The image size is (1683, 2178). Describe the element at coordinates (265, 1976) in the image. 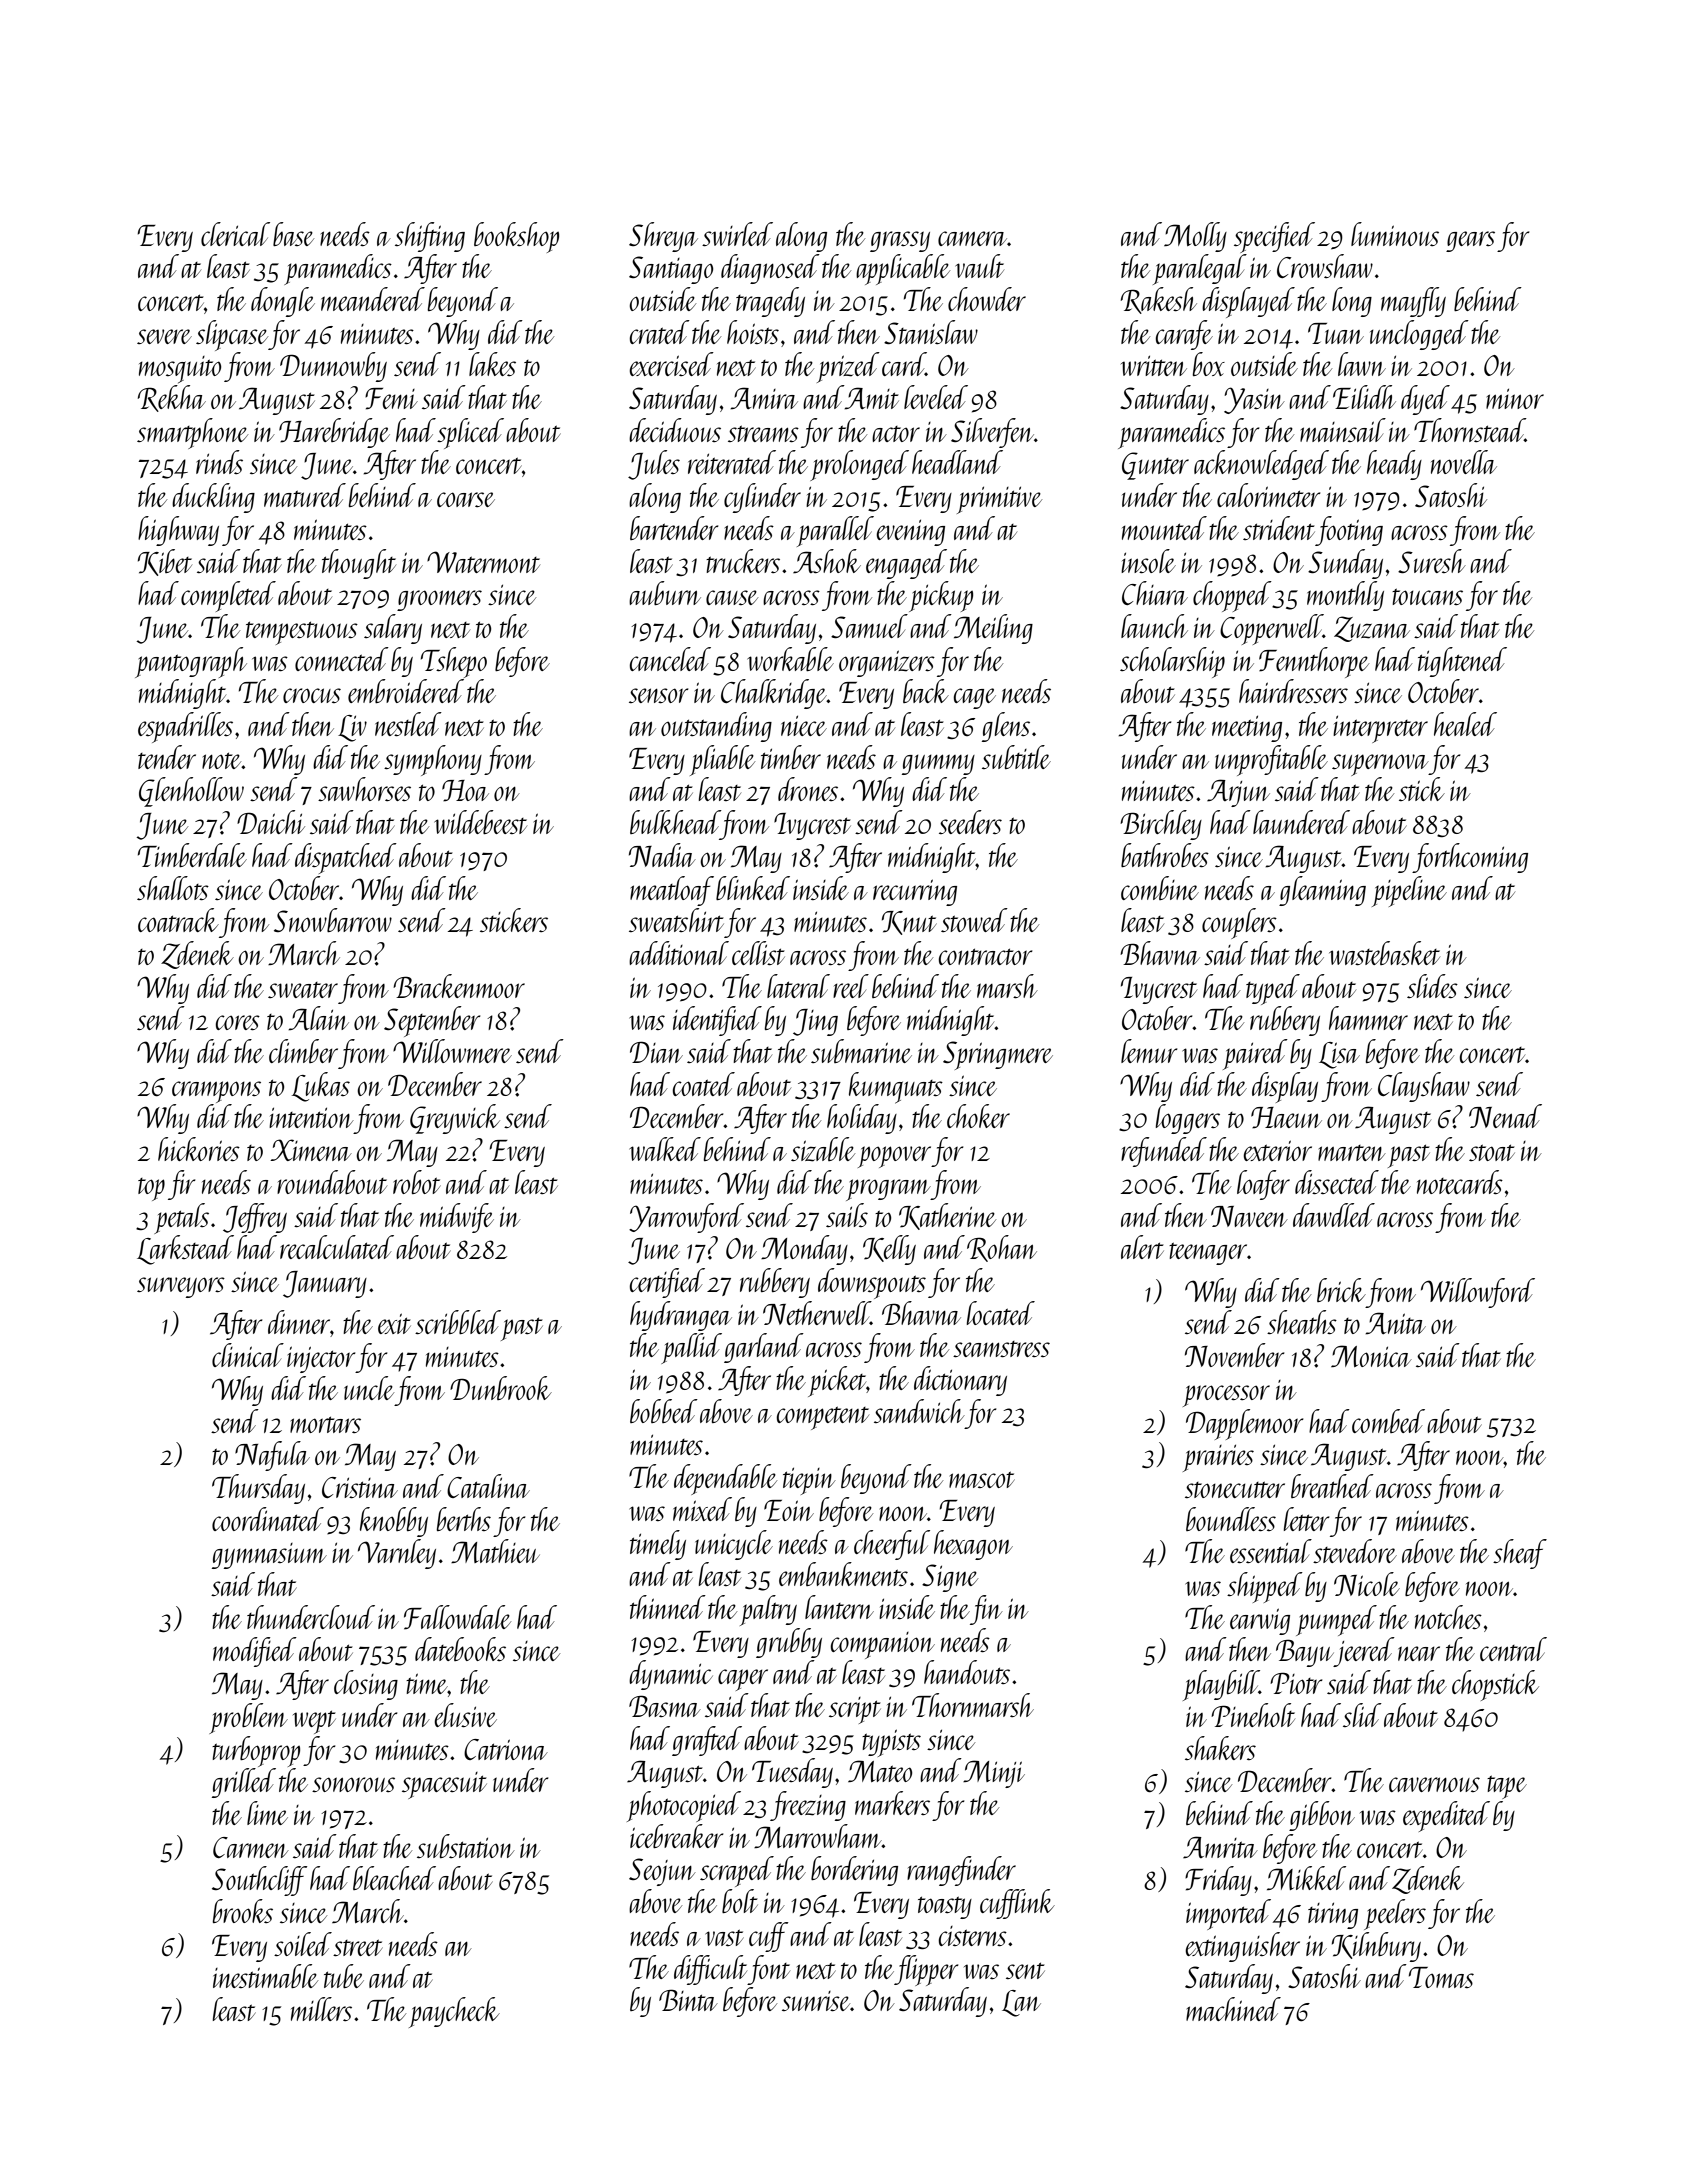

I see `inestimable` at that location.
